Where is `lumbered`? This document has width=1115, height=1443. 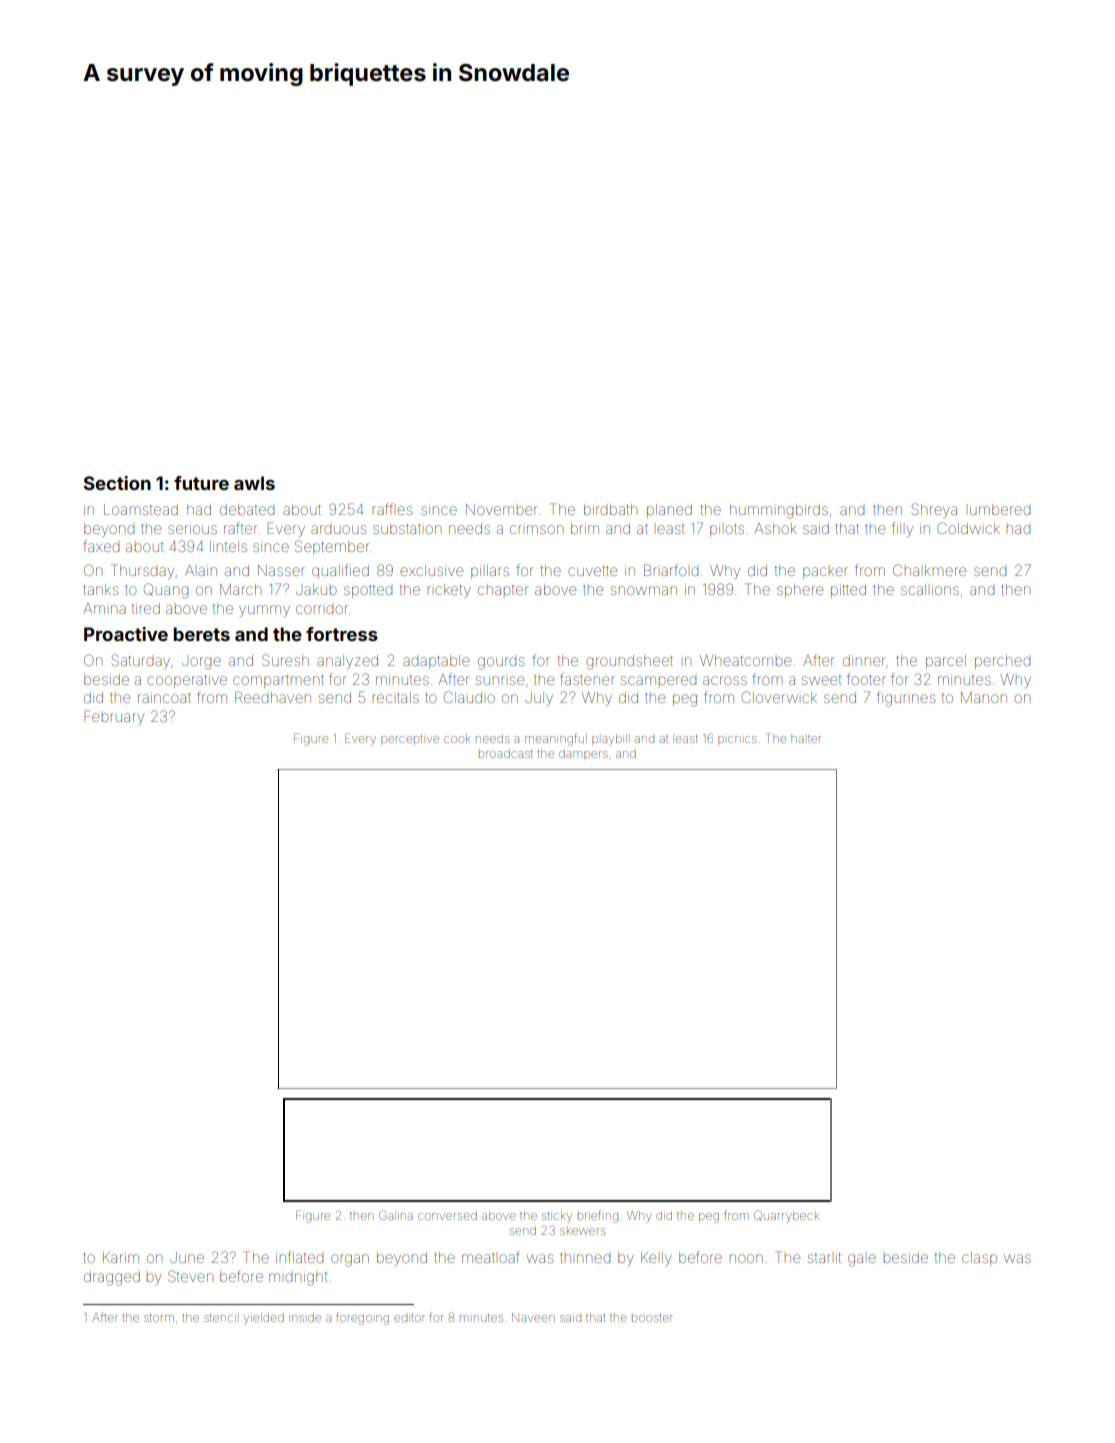 lumbered is located at coordinates (1000, 509).
